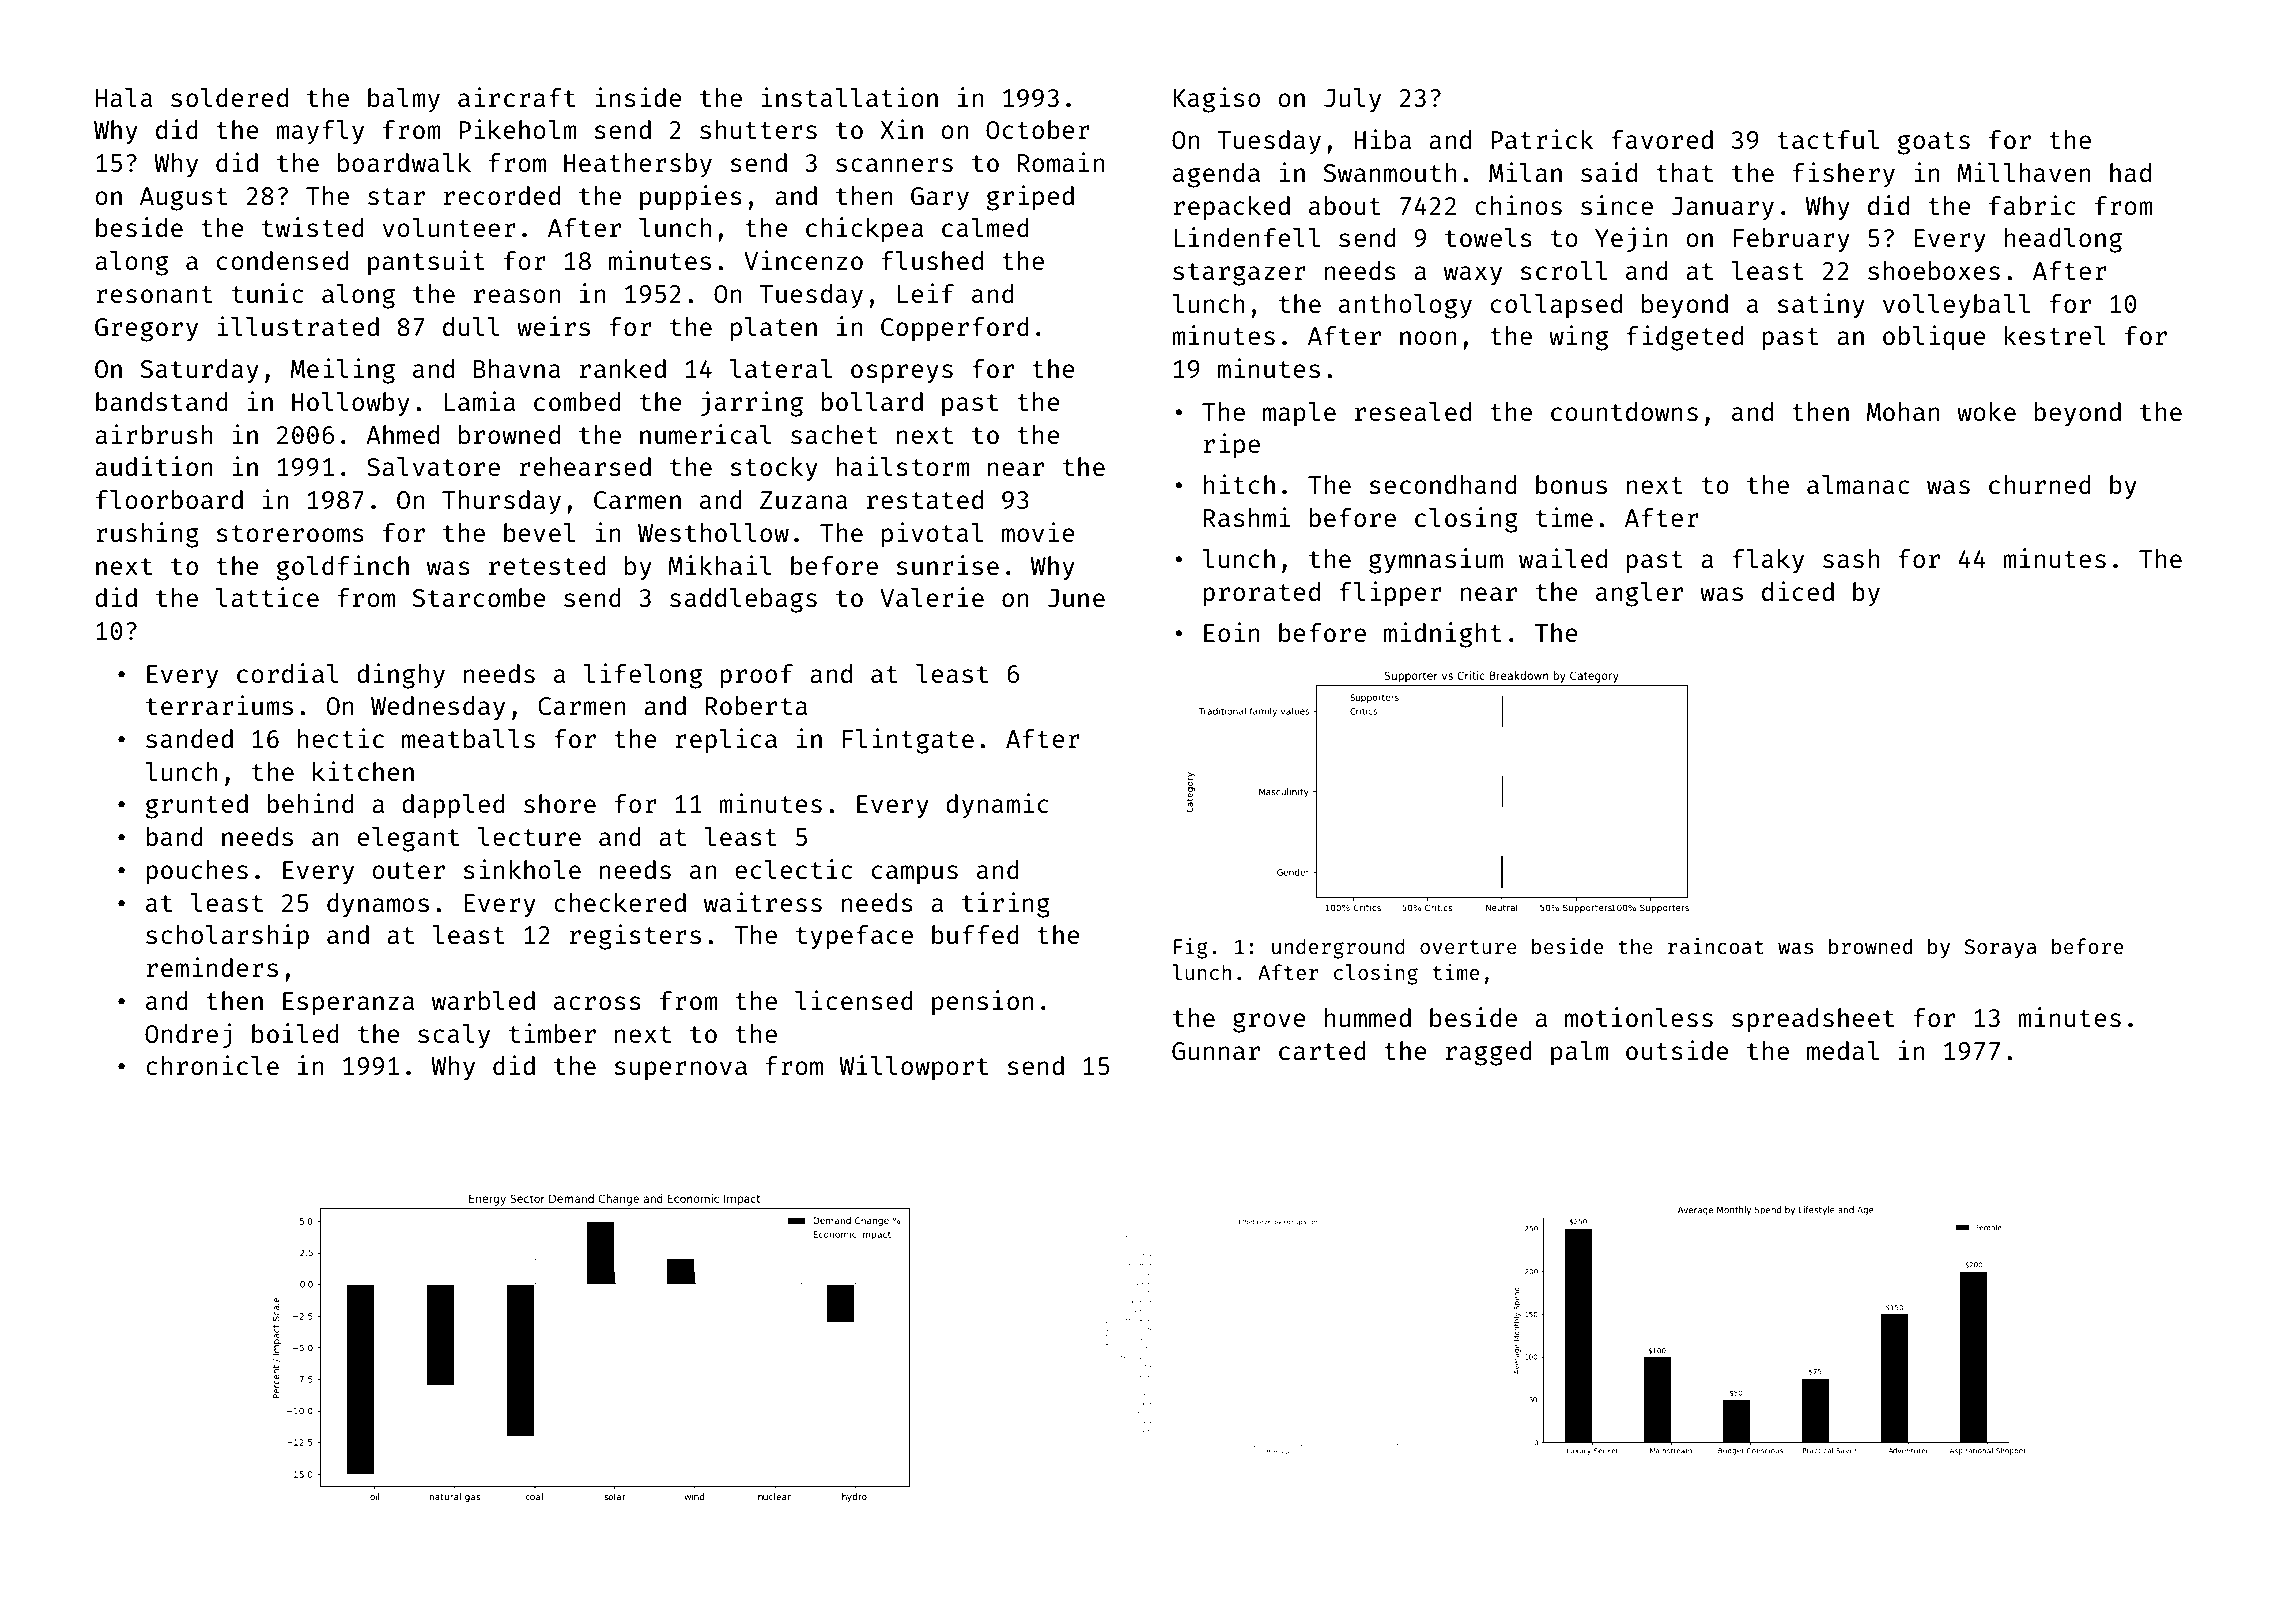 This screenshot has height=1620, width=2292. What do you see at coordinates (402, 434) in the screenshot?
I see `Ahmed` at bounding box center [402, 434].
